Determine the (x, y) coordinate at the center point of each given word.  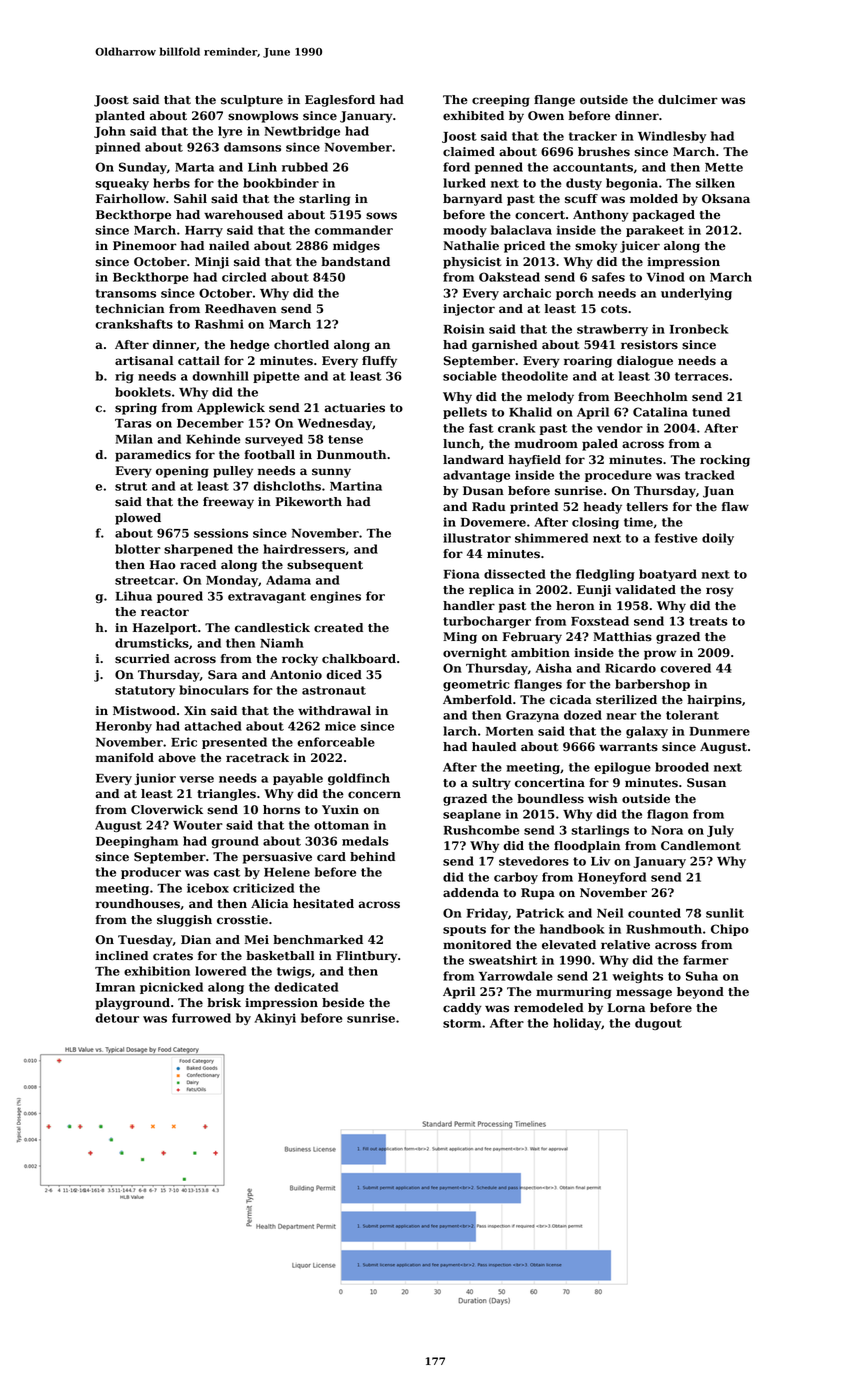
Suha (702, 976)
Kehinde (213, 439)
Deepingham (137, 842)
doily (718, 539)
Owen (546, 116)
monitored (477, 945)
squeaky (122, 184)
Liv (600, 861)
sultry (491, 784)
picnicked (171, 988)
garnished (504, 346)
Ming (460, 638)
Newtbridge (302, 132)
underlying (696, 294)
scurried (142, 659)
